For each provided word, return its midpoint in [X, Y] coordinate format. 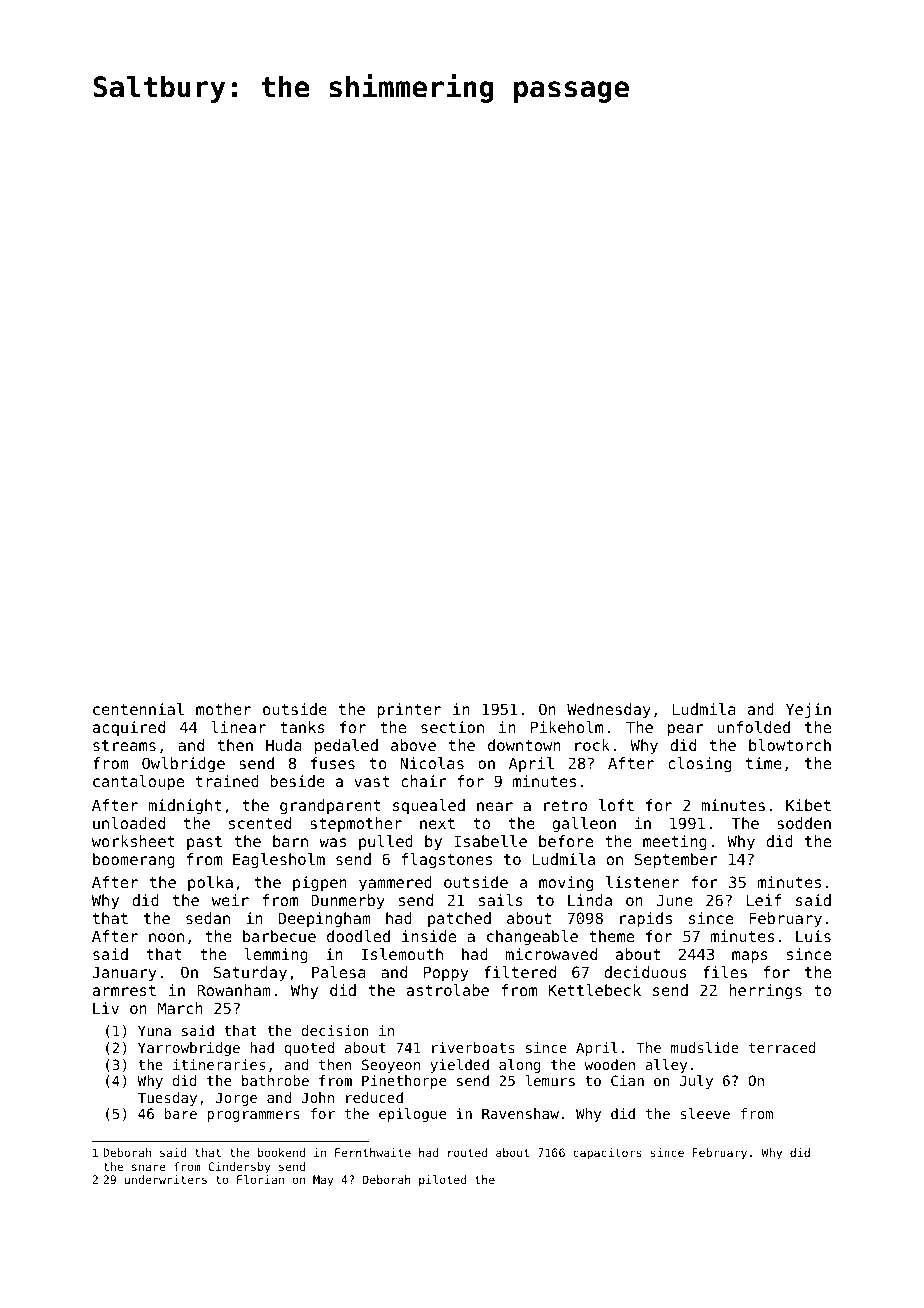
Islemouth [402, 954]
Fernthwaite [373, 1152]
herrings [765, 992]
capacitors [607, 1154]
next [437, 823]
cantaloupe [138, 782]
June [675, 900]
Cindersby [239, 1168]
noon [166, 937]
